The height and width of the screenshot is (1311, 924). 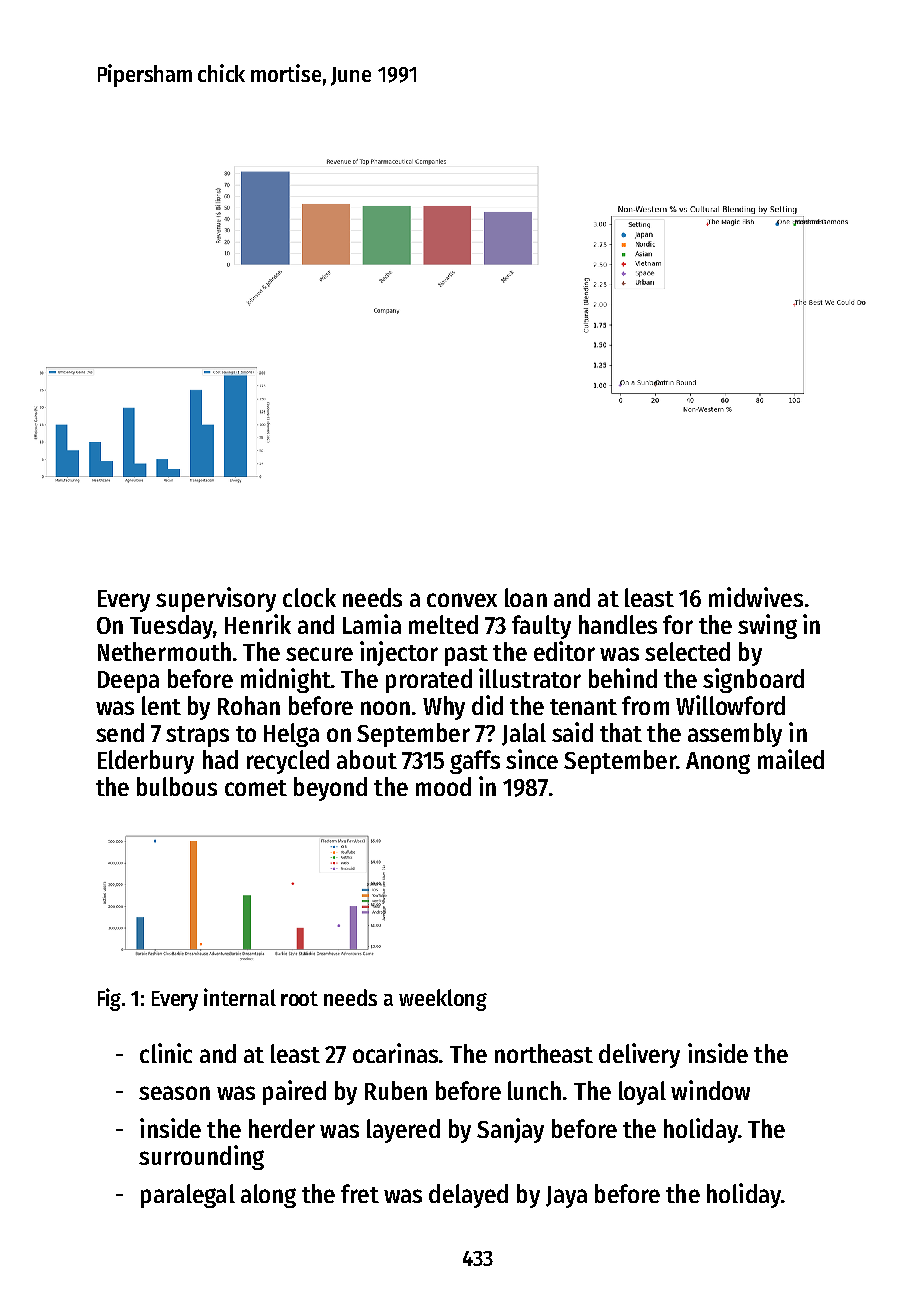 What do you see at coordinates (475, 762) in the screenshot?
I see `gaffs` at bounding box center [475, 762].
